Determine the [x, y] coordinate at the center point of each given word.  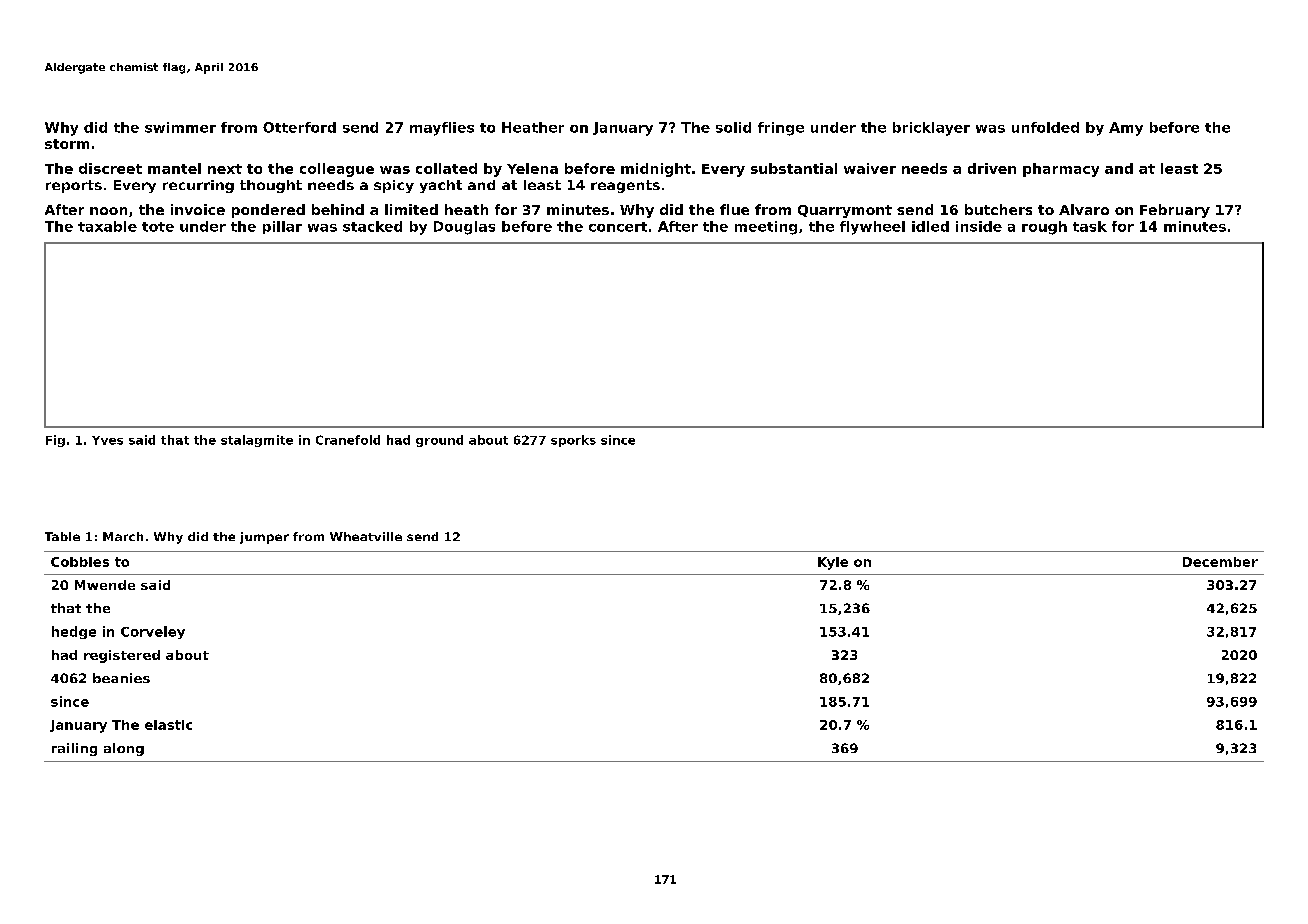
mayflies [442, 129]
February [1175, 211]
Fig [55, 441]
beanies [121, 678]
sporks [573, 441]
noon [108, 211]
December [1220, 562]
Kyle [833, 563]
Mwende [105, 585]
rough [1044, 228]
